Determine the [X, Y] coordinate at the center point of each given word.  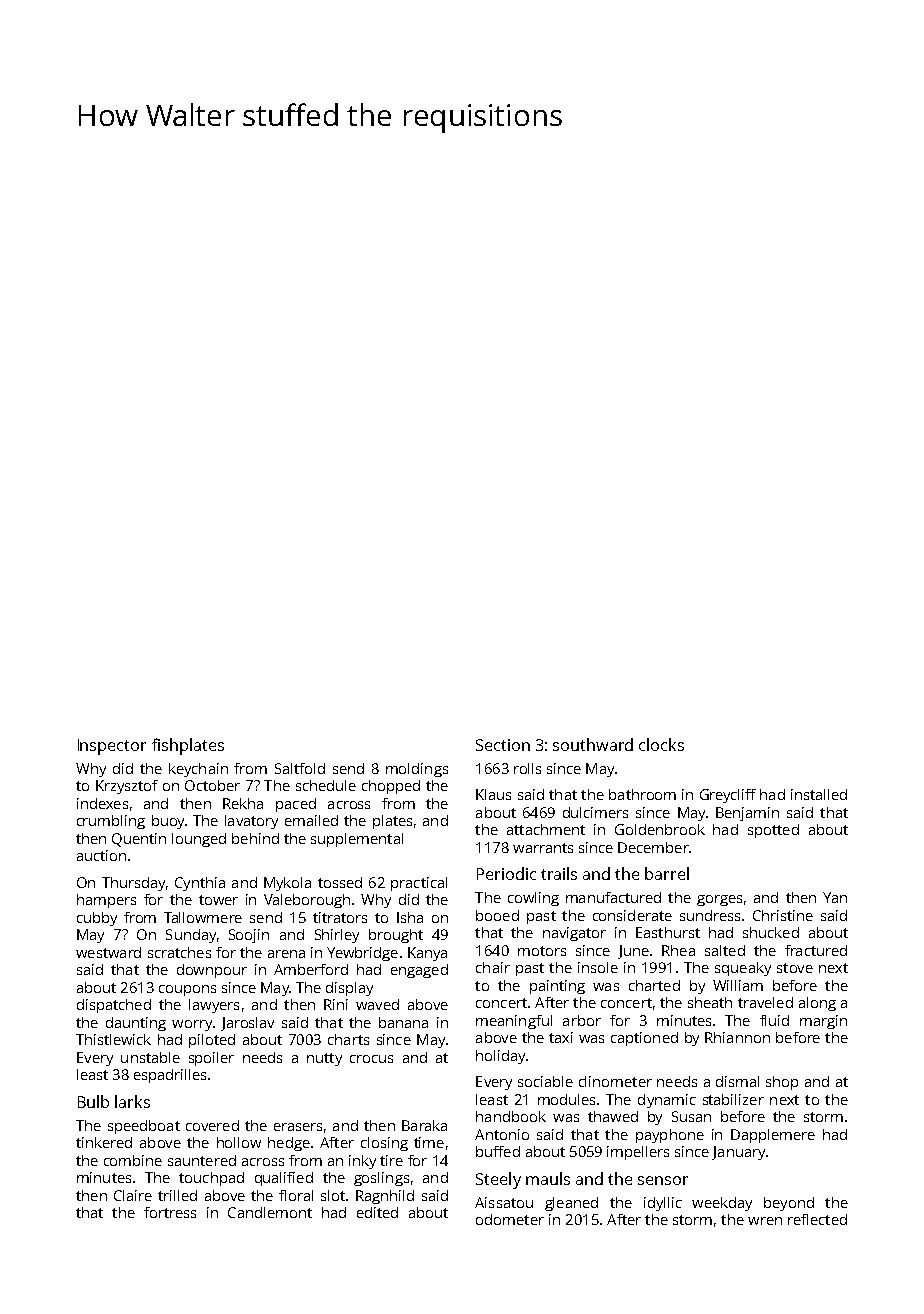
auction [101, 855]
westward [108, 952]
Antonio [502, 1134]
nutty [324, 1059]
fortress [170, 1212]
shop [782, 1083]
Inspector [112, 747]
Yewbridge [362, 954]
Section [503, 745]
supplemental [357, 840]
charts [348, 1039]
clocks [661, 744]
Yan [835, 897]
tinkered [104, 1142]
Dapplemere [773, 1136]
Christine [783, 915]
